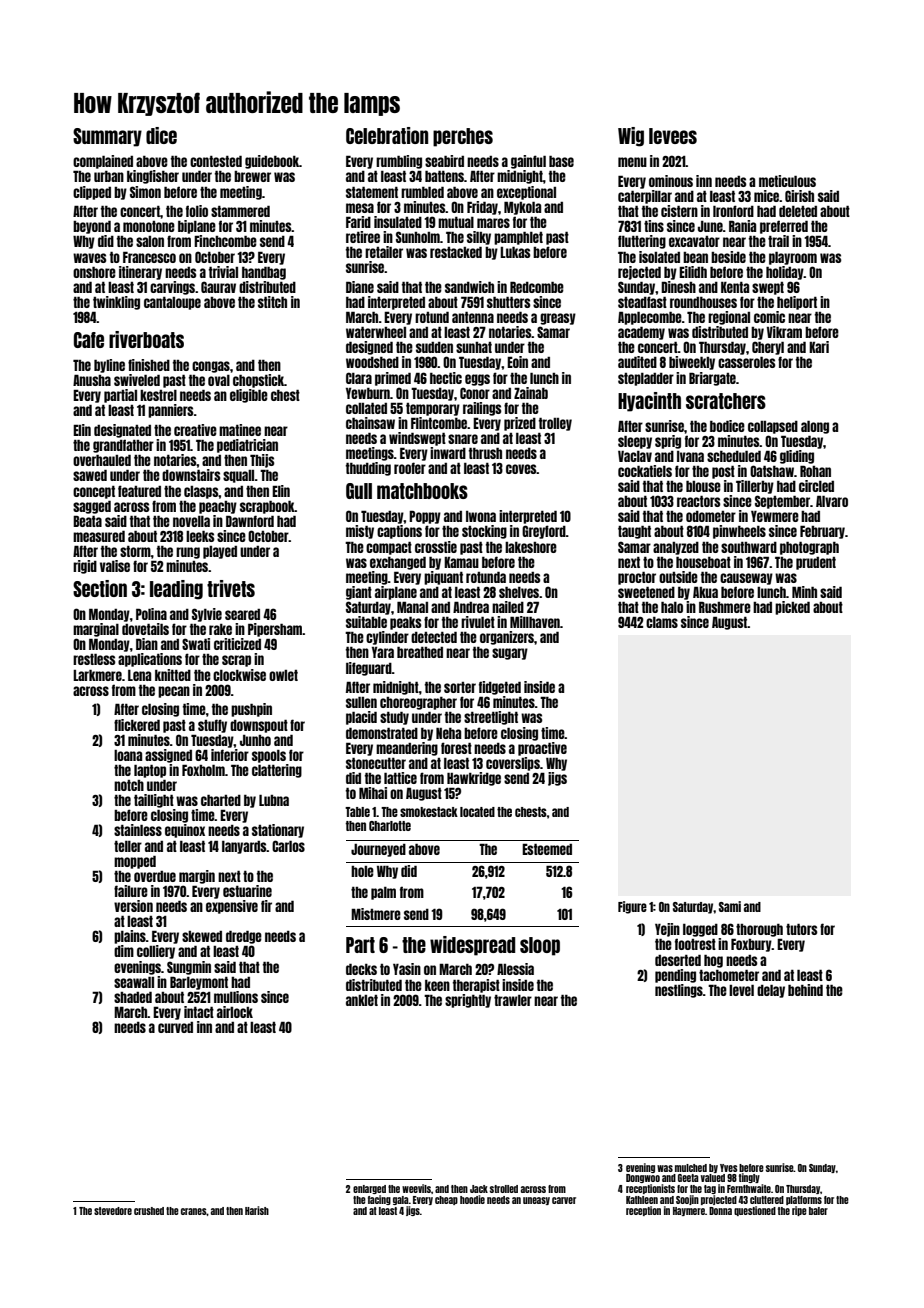  I want to click on retiree, so click(363, 237).
